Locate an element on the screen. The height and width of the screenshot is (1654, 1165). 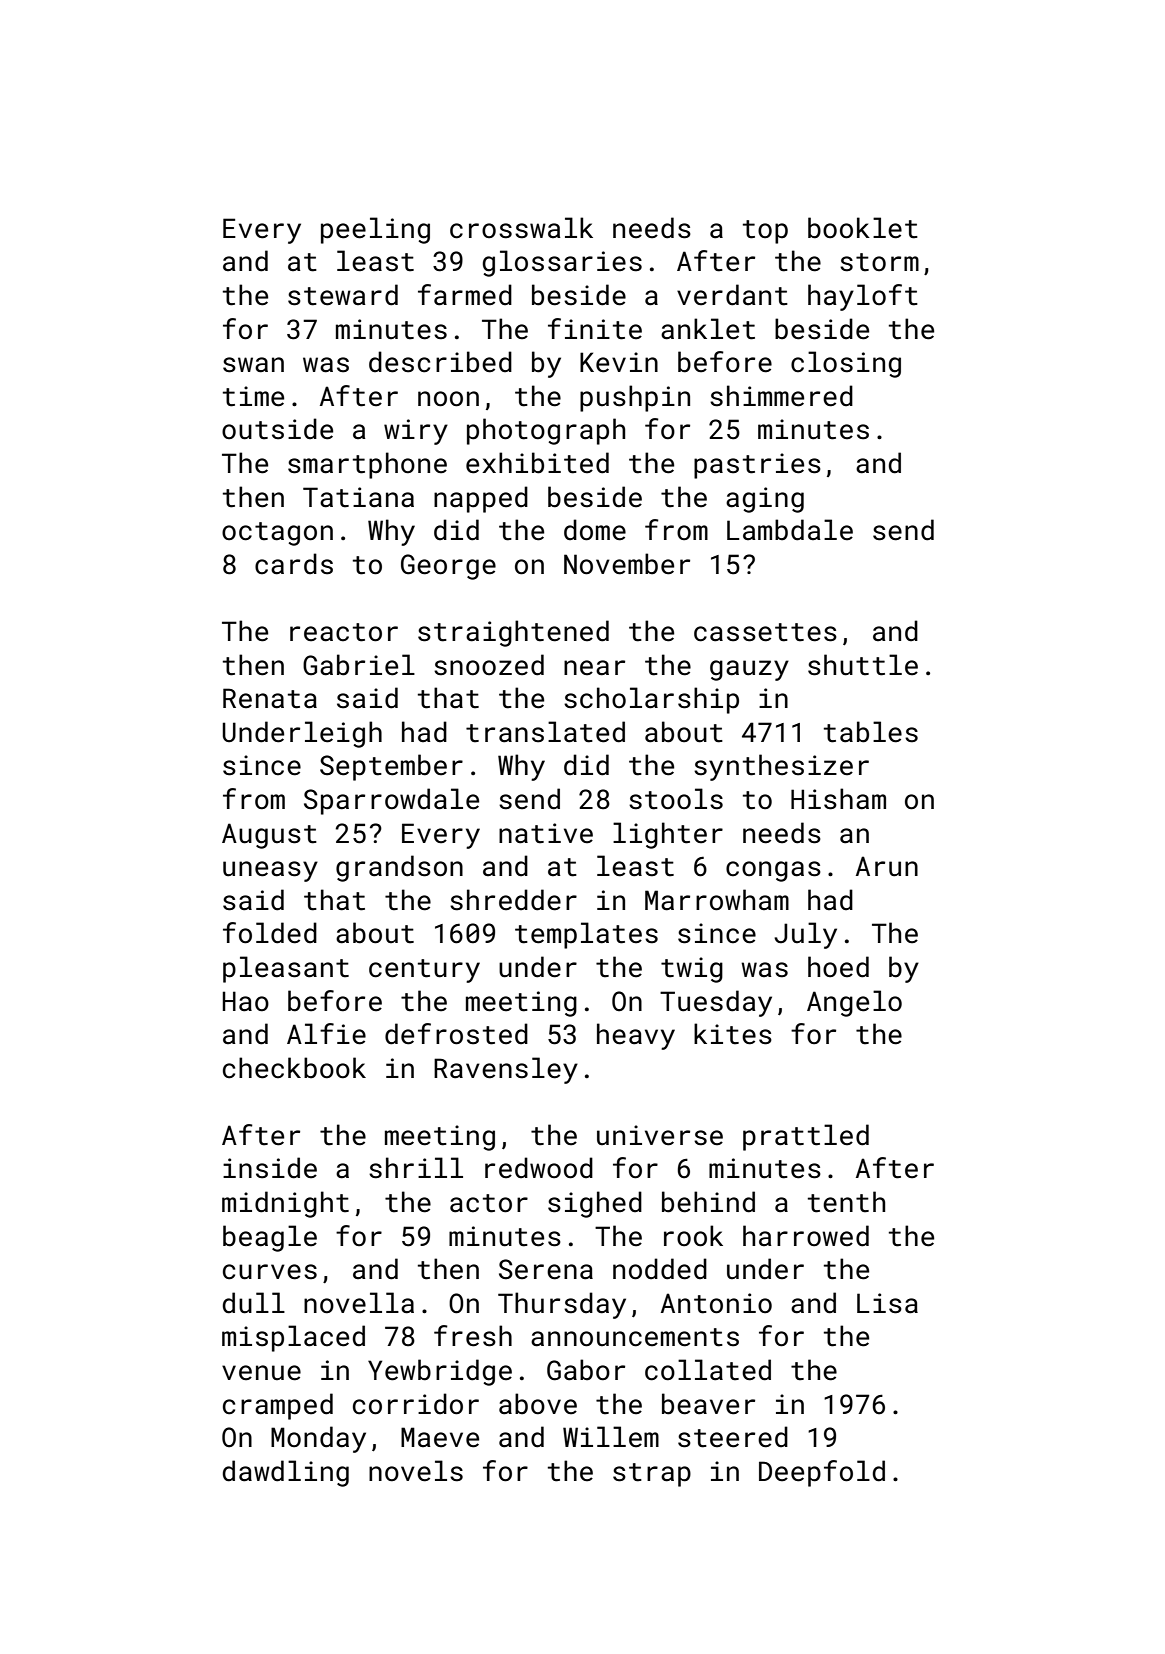
peeling is located at coordinates (375, 230).
